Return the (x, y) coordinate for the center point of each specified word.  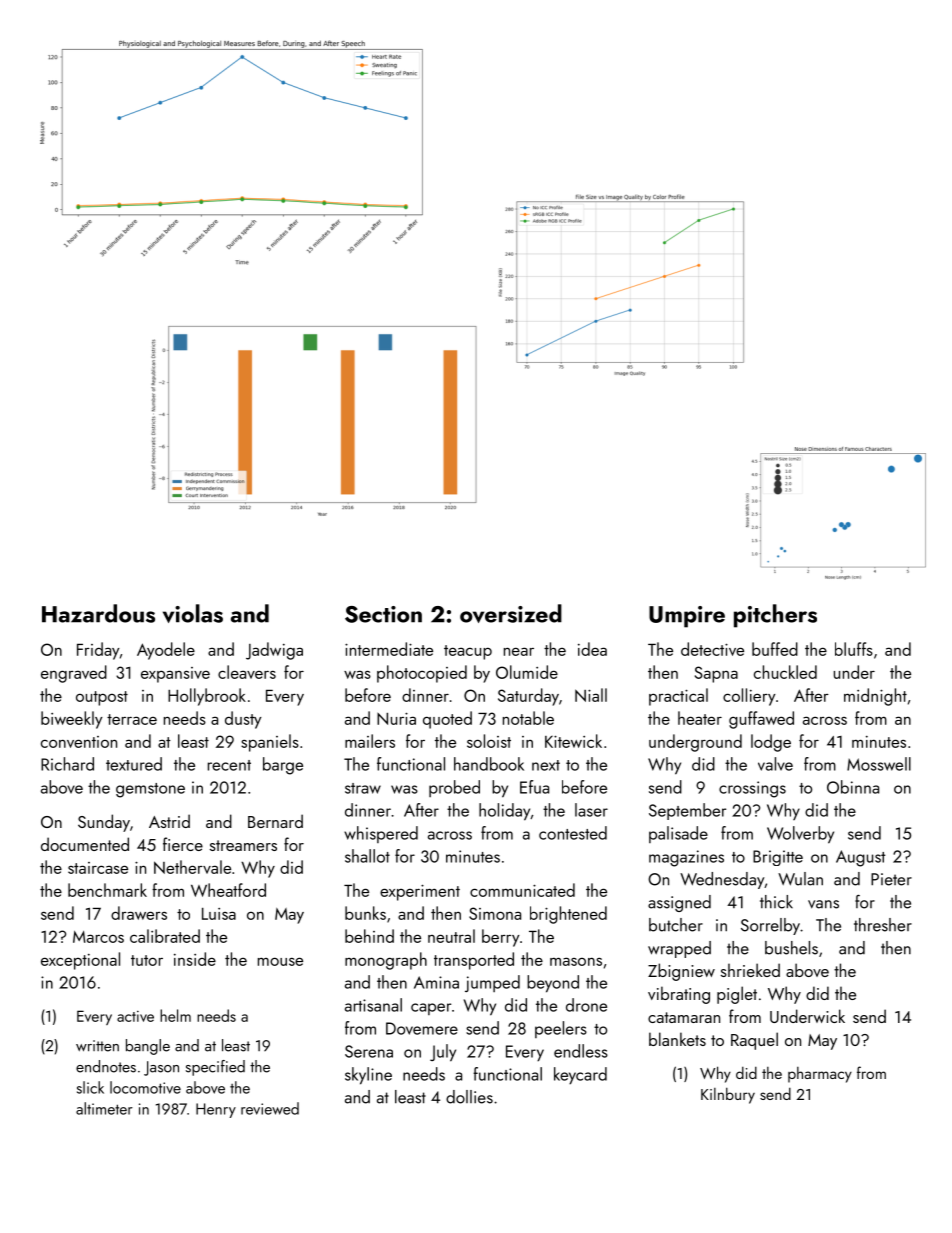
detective (712, 649)
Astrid (169, 821)
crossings (752, 789)
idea (592, 649)
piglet (737, 995)
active (135, 1016)
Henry (216, 1110)
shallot (367, 856)
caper (431, 1009)
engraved (74, 674)
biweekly (72, 720)
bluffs (854, 649)
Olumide (527, 672)
